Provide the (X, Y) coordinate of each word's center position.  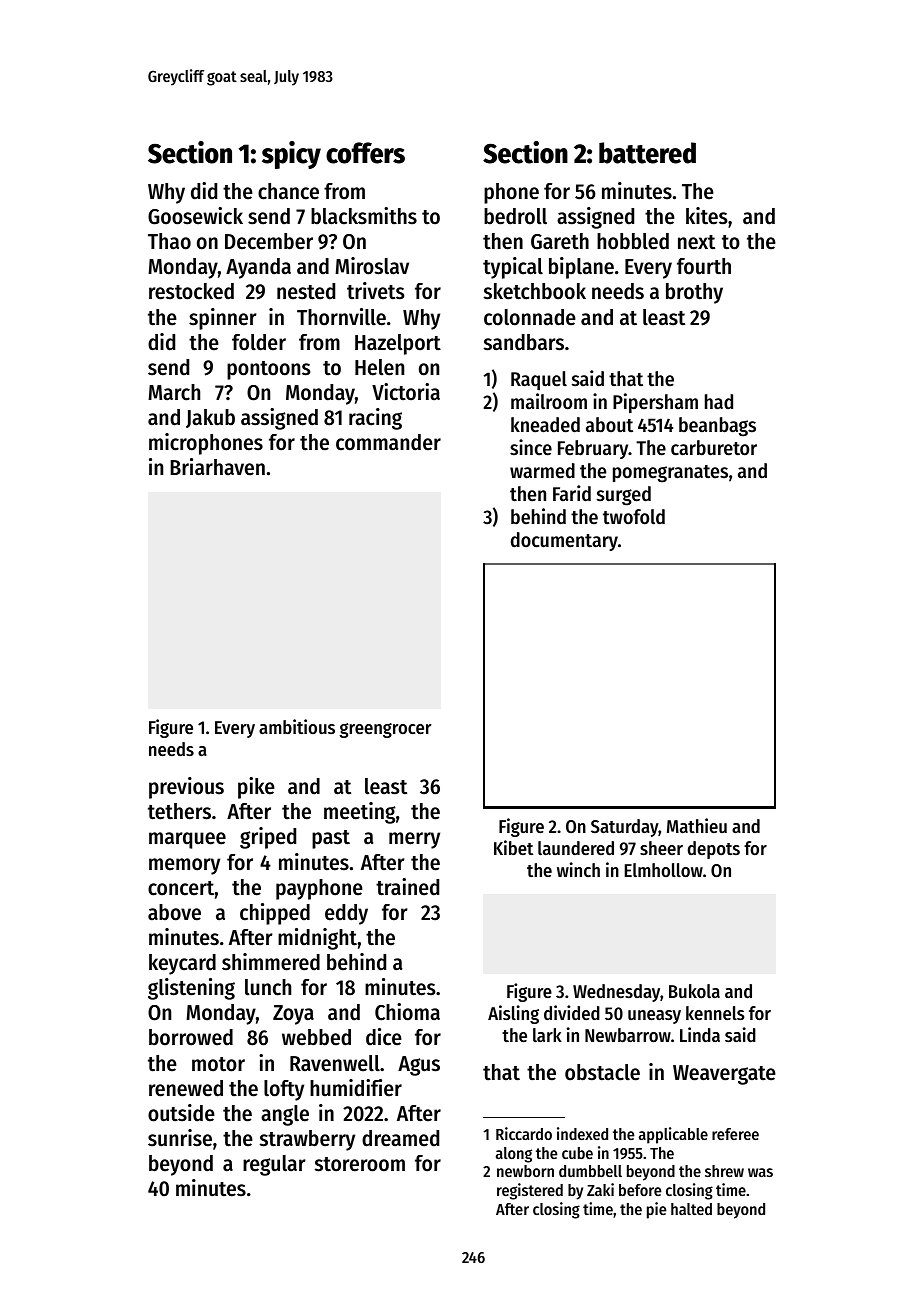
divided (572, 1012)
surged (624, 496)
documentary (564, 541)
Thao (169, 241)
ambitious (297, 726)
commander (388, 442)
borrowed (191, 1037)
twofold (634, 517)
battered (647, 153)
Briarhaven (217, 467)
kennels (715, 1013)
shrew (724, 1171)
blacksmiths (364, 216)
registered (530, 1191)
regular (274, 1165)
